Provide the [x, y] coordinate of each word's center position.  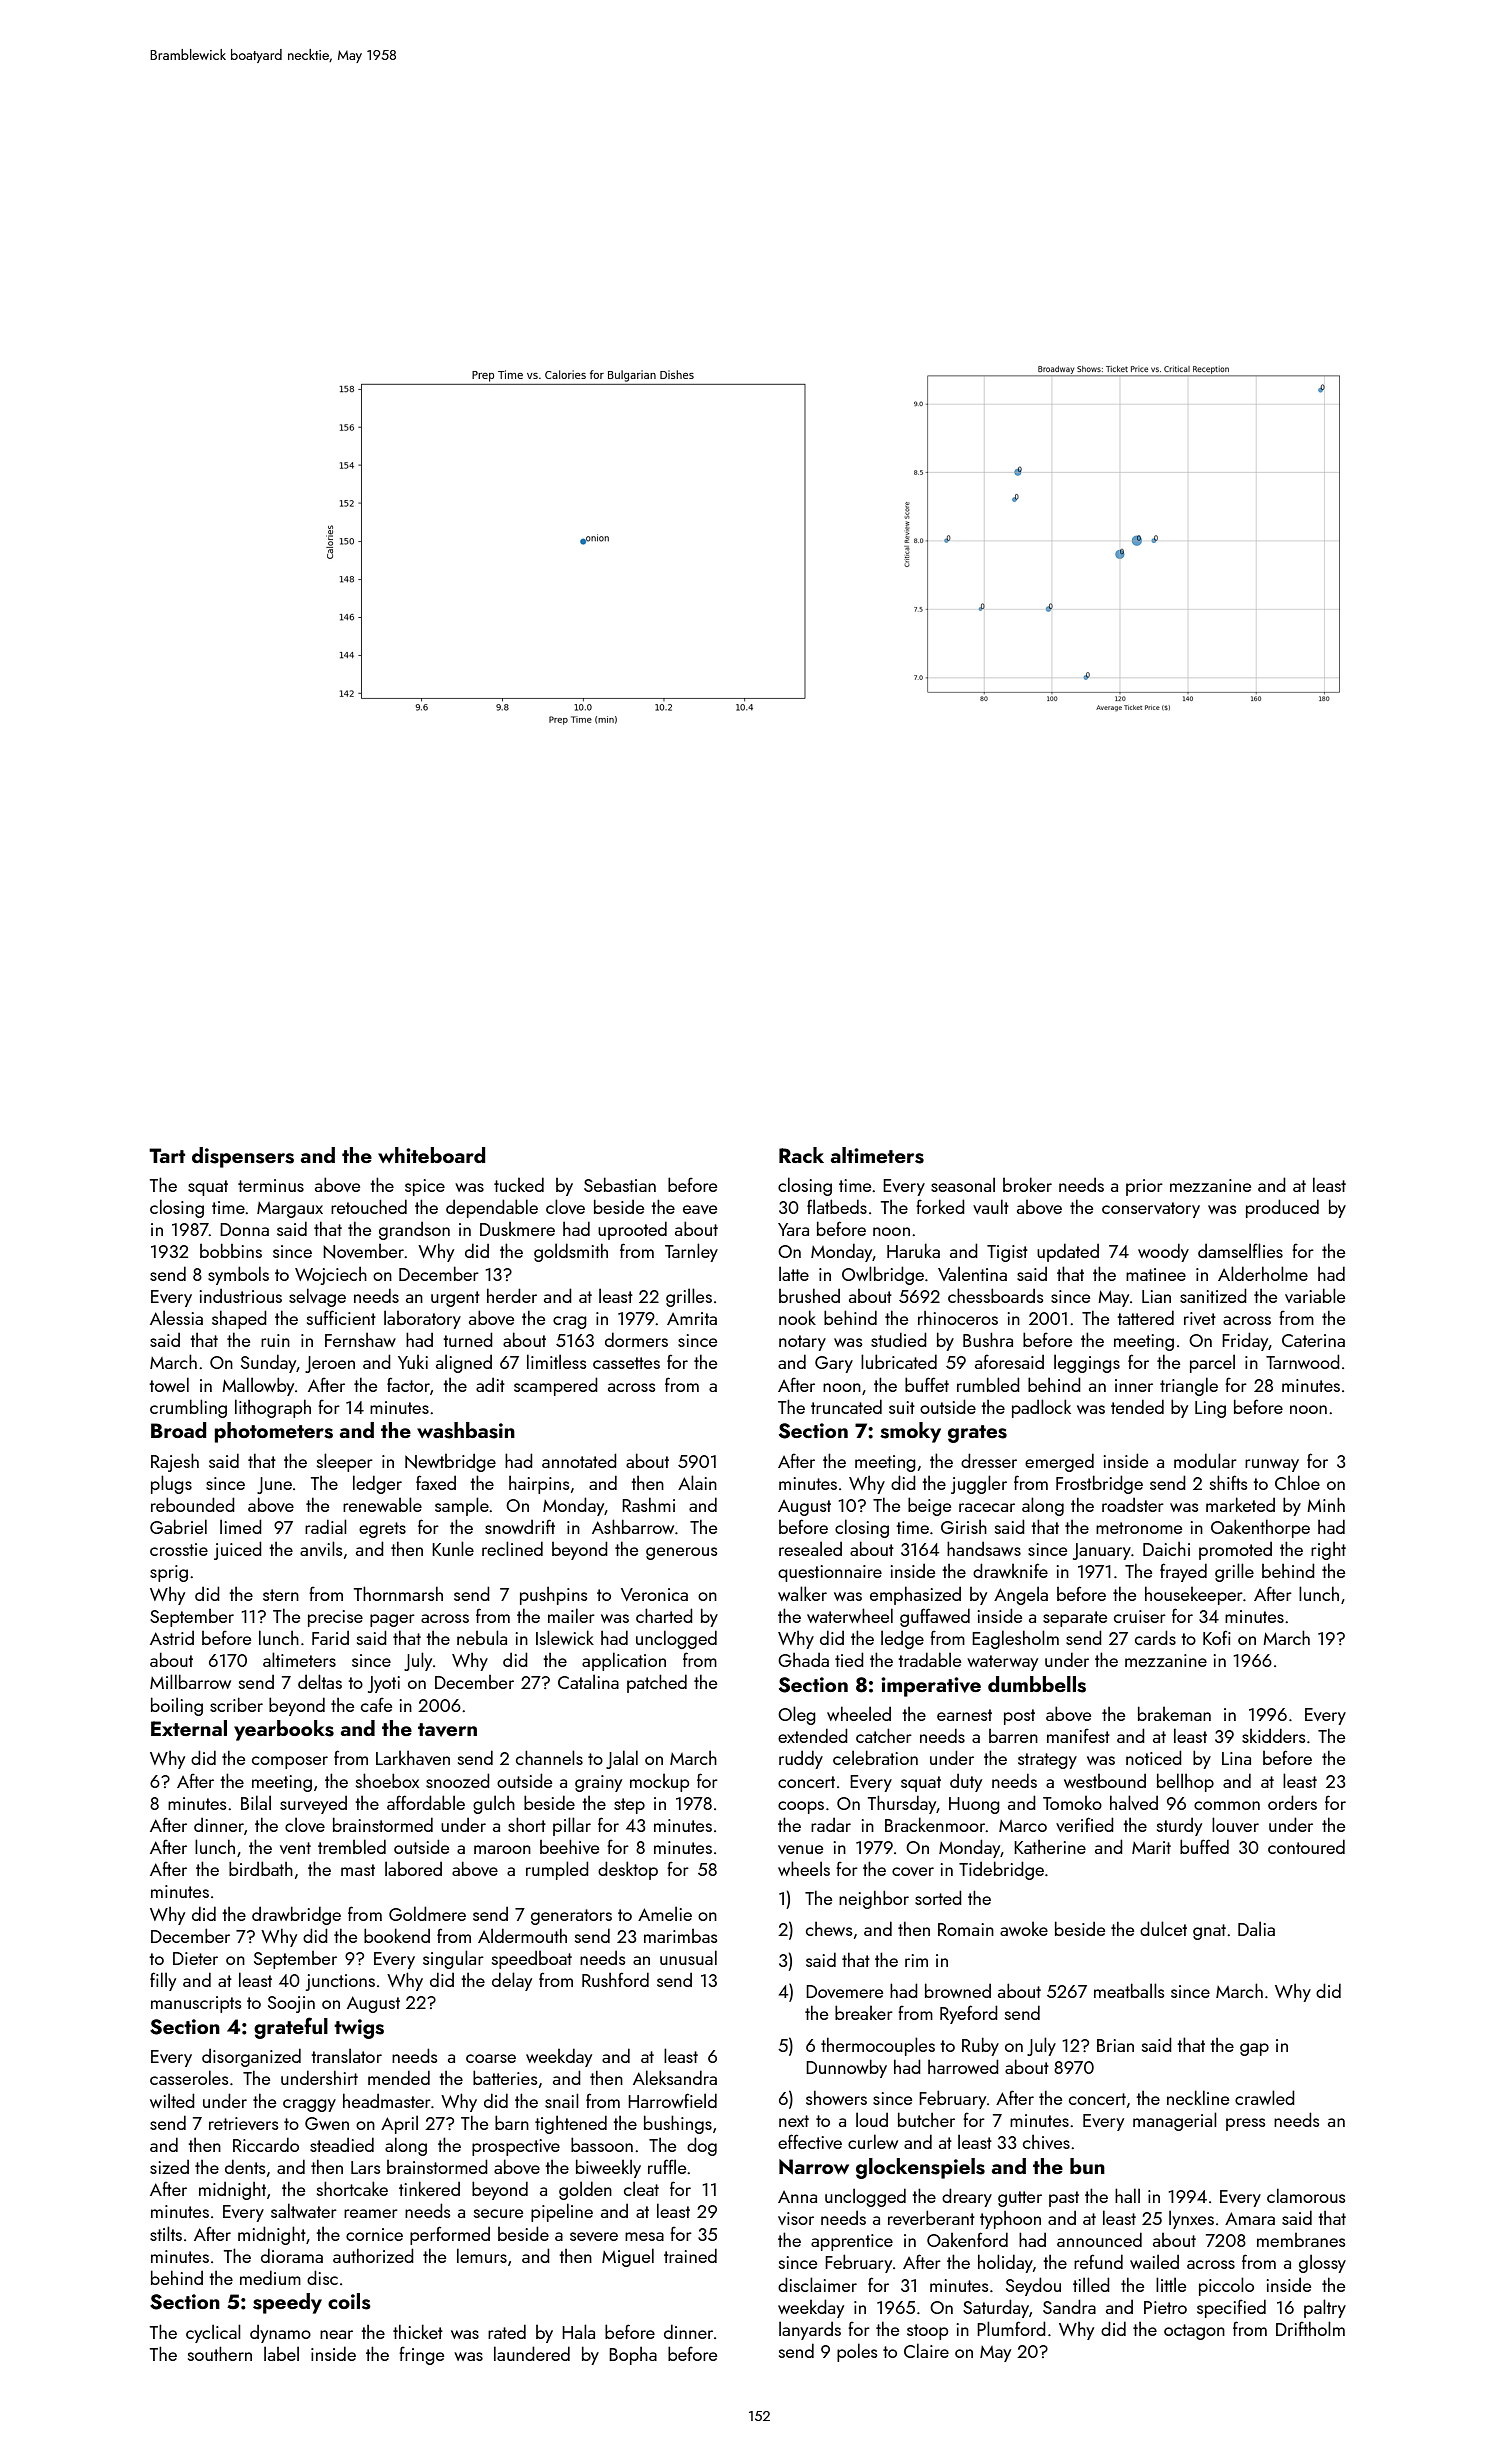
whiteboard [432, 1155]
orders [1292, 1802]
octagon [1194, 2332]
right [1328, 1551]
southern [220, 2353]
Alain [697, 1482]
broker [1027, 1184]
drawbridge [296, 1915]
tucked [519, 1184]
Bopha [633, 2356]
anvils [321, 1548]
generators [571, 1917]
